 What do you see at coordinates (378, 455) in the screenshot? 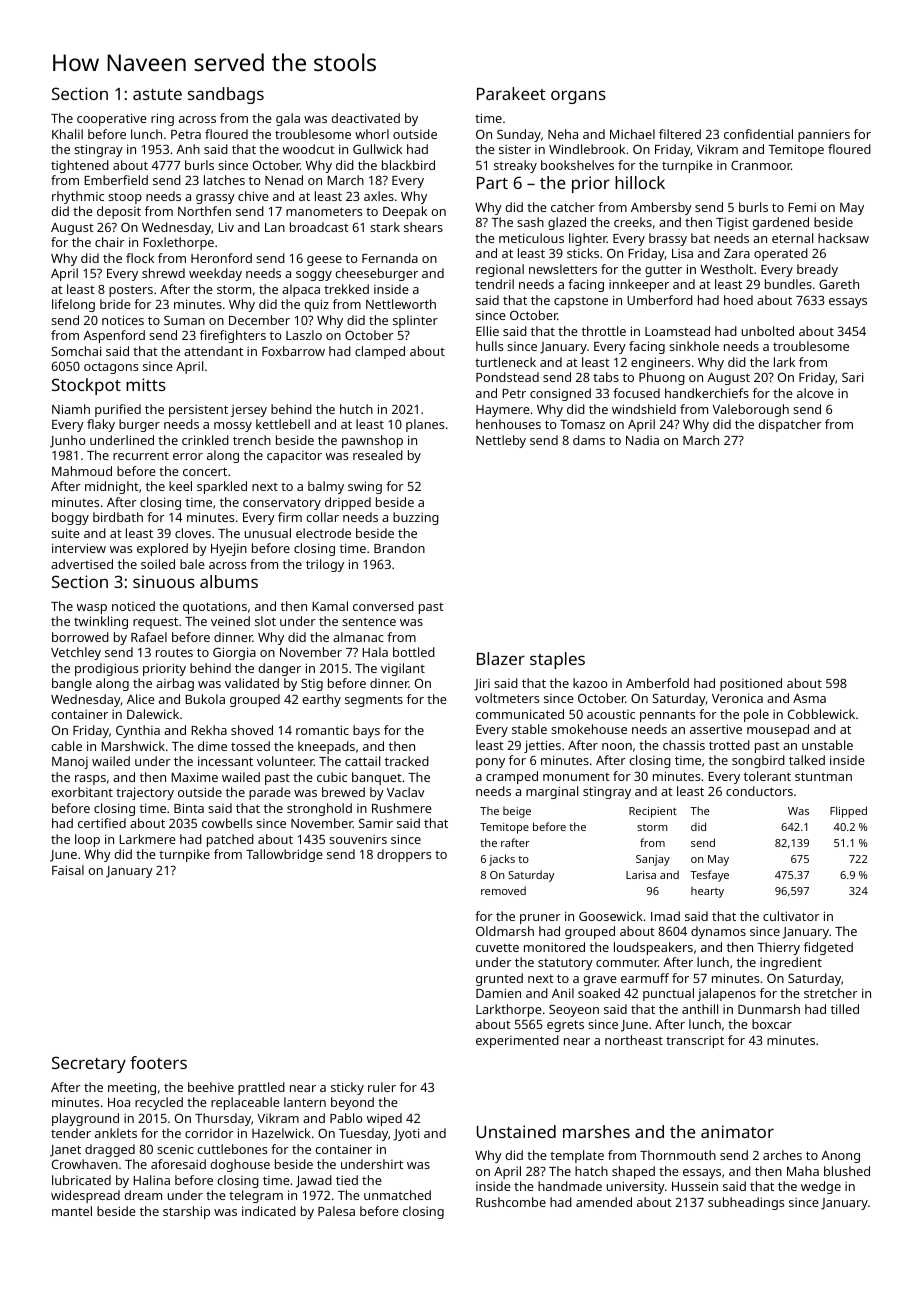
I see `resealed` at bounding box center [378, 455].
